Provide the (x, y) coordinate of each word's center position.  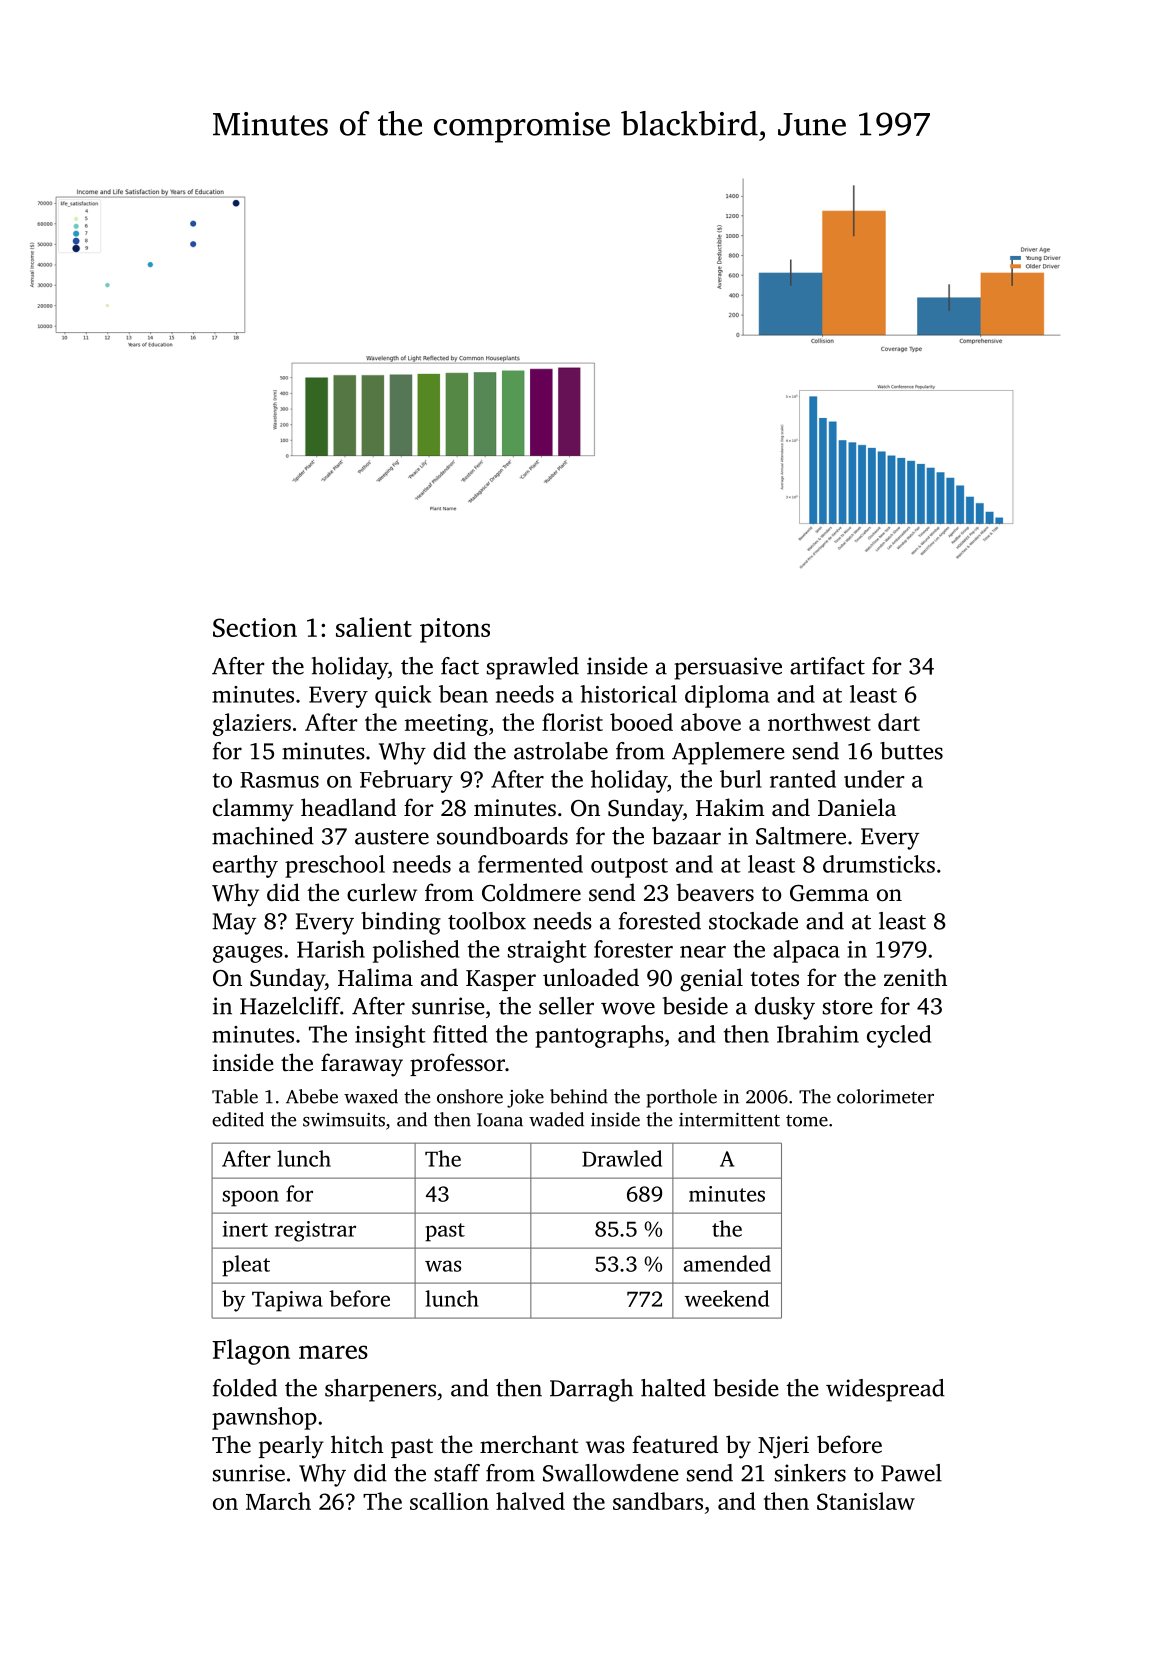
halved (530, 1501)
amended (727, 1263)
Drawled (622, 1158)
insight (390, 1036)
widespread (885, 1390)
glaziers (252, 724)
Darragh (591, 1390)
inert (245, 1229)
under (874, 779)
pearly (291, 1447)
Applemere (728, 753)
